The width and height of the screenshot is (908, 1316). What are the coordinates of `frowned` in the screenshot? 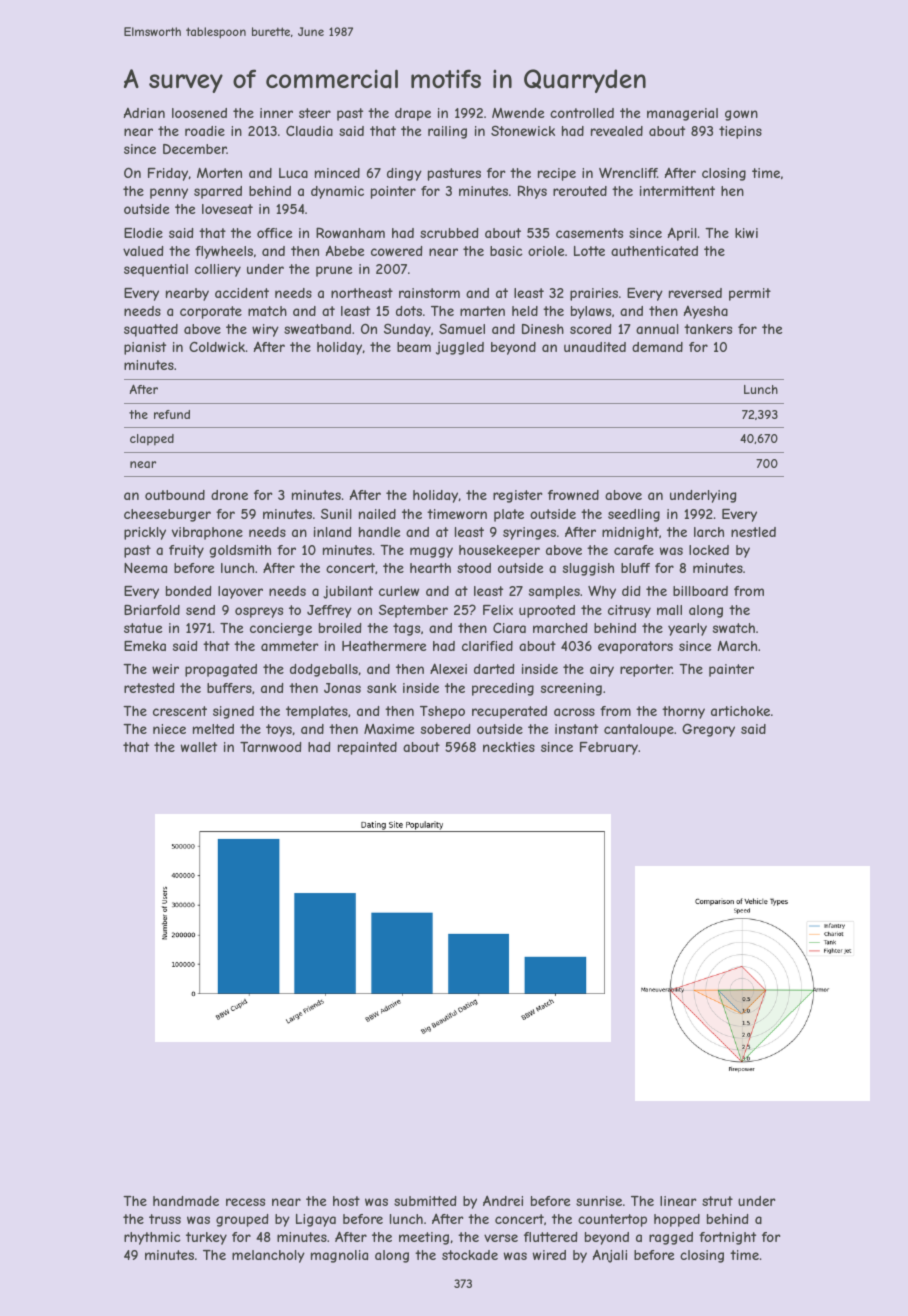 It's located at (573, 495).
